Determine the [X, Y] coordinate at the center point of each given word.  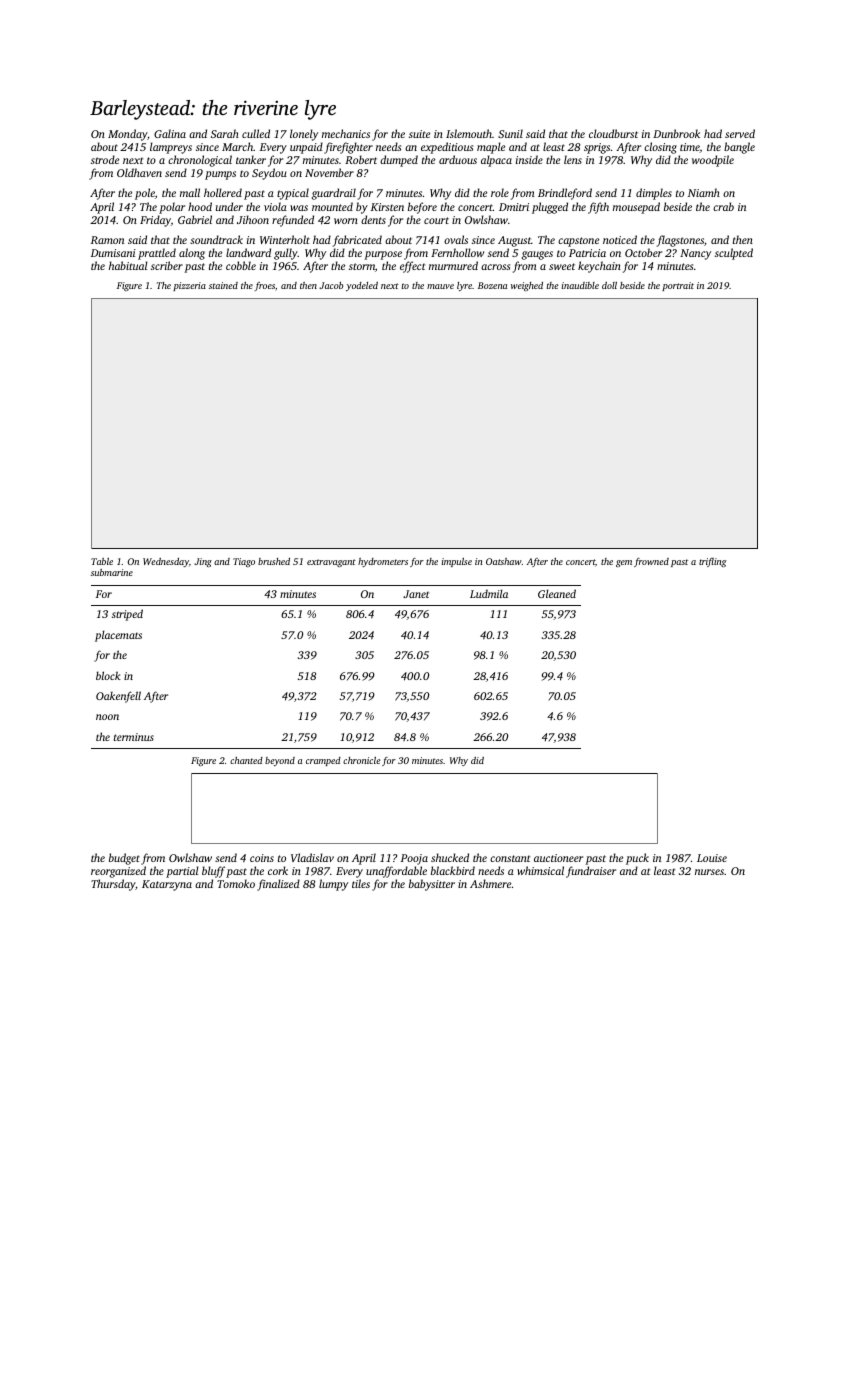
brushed [274, 561]
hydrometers [383, 562]
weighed [527, 286]
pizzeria [189, 286]
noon [107, 717]
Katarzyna [167, 885]
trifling [712, 562]
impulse [456, 562]
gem [624, 563]
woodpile [713, 161]
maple [491, 148]
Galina [170, 133]
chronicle [361, 760]
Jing [203, 562]
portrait [678, 286]
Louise [712, 858]
